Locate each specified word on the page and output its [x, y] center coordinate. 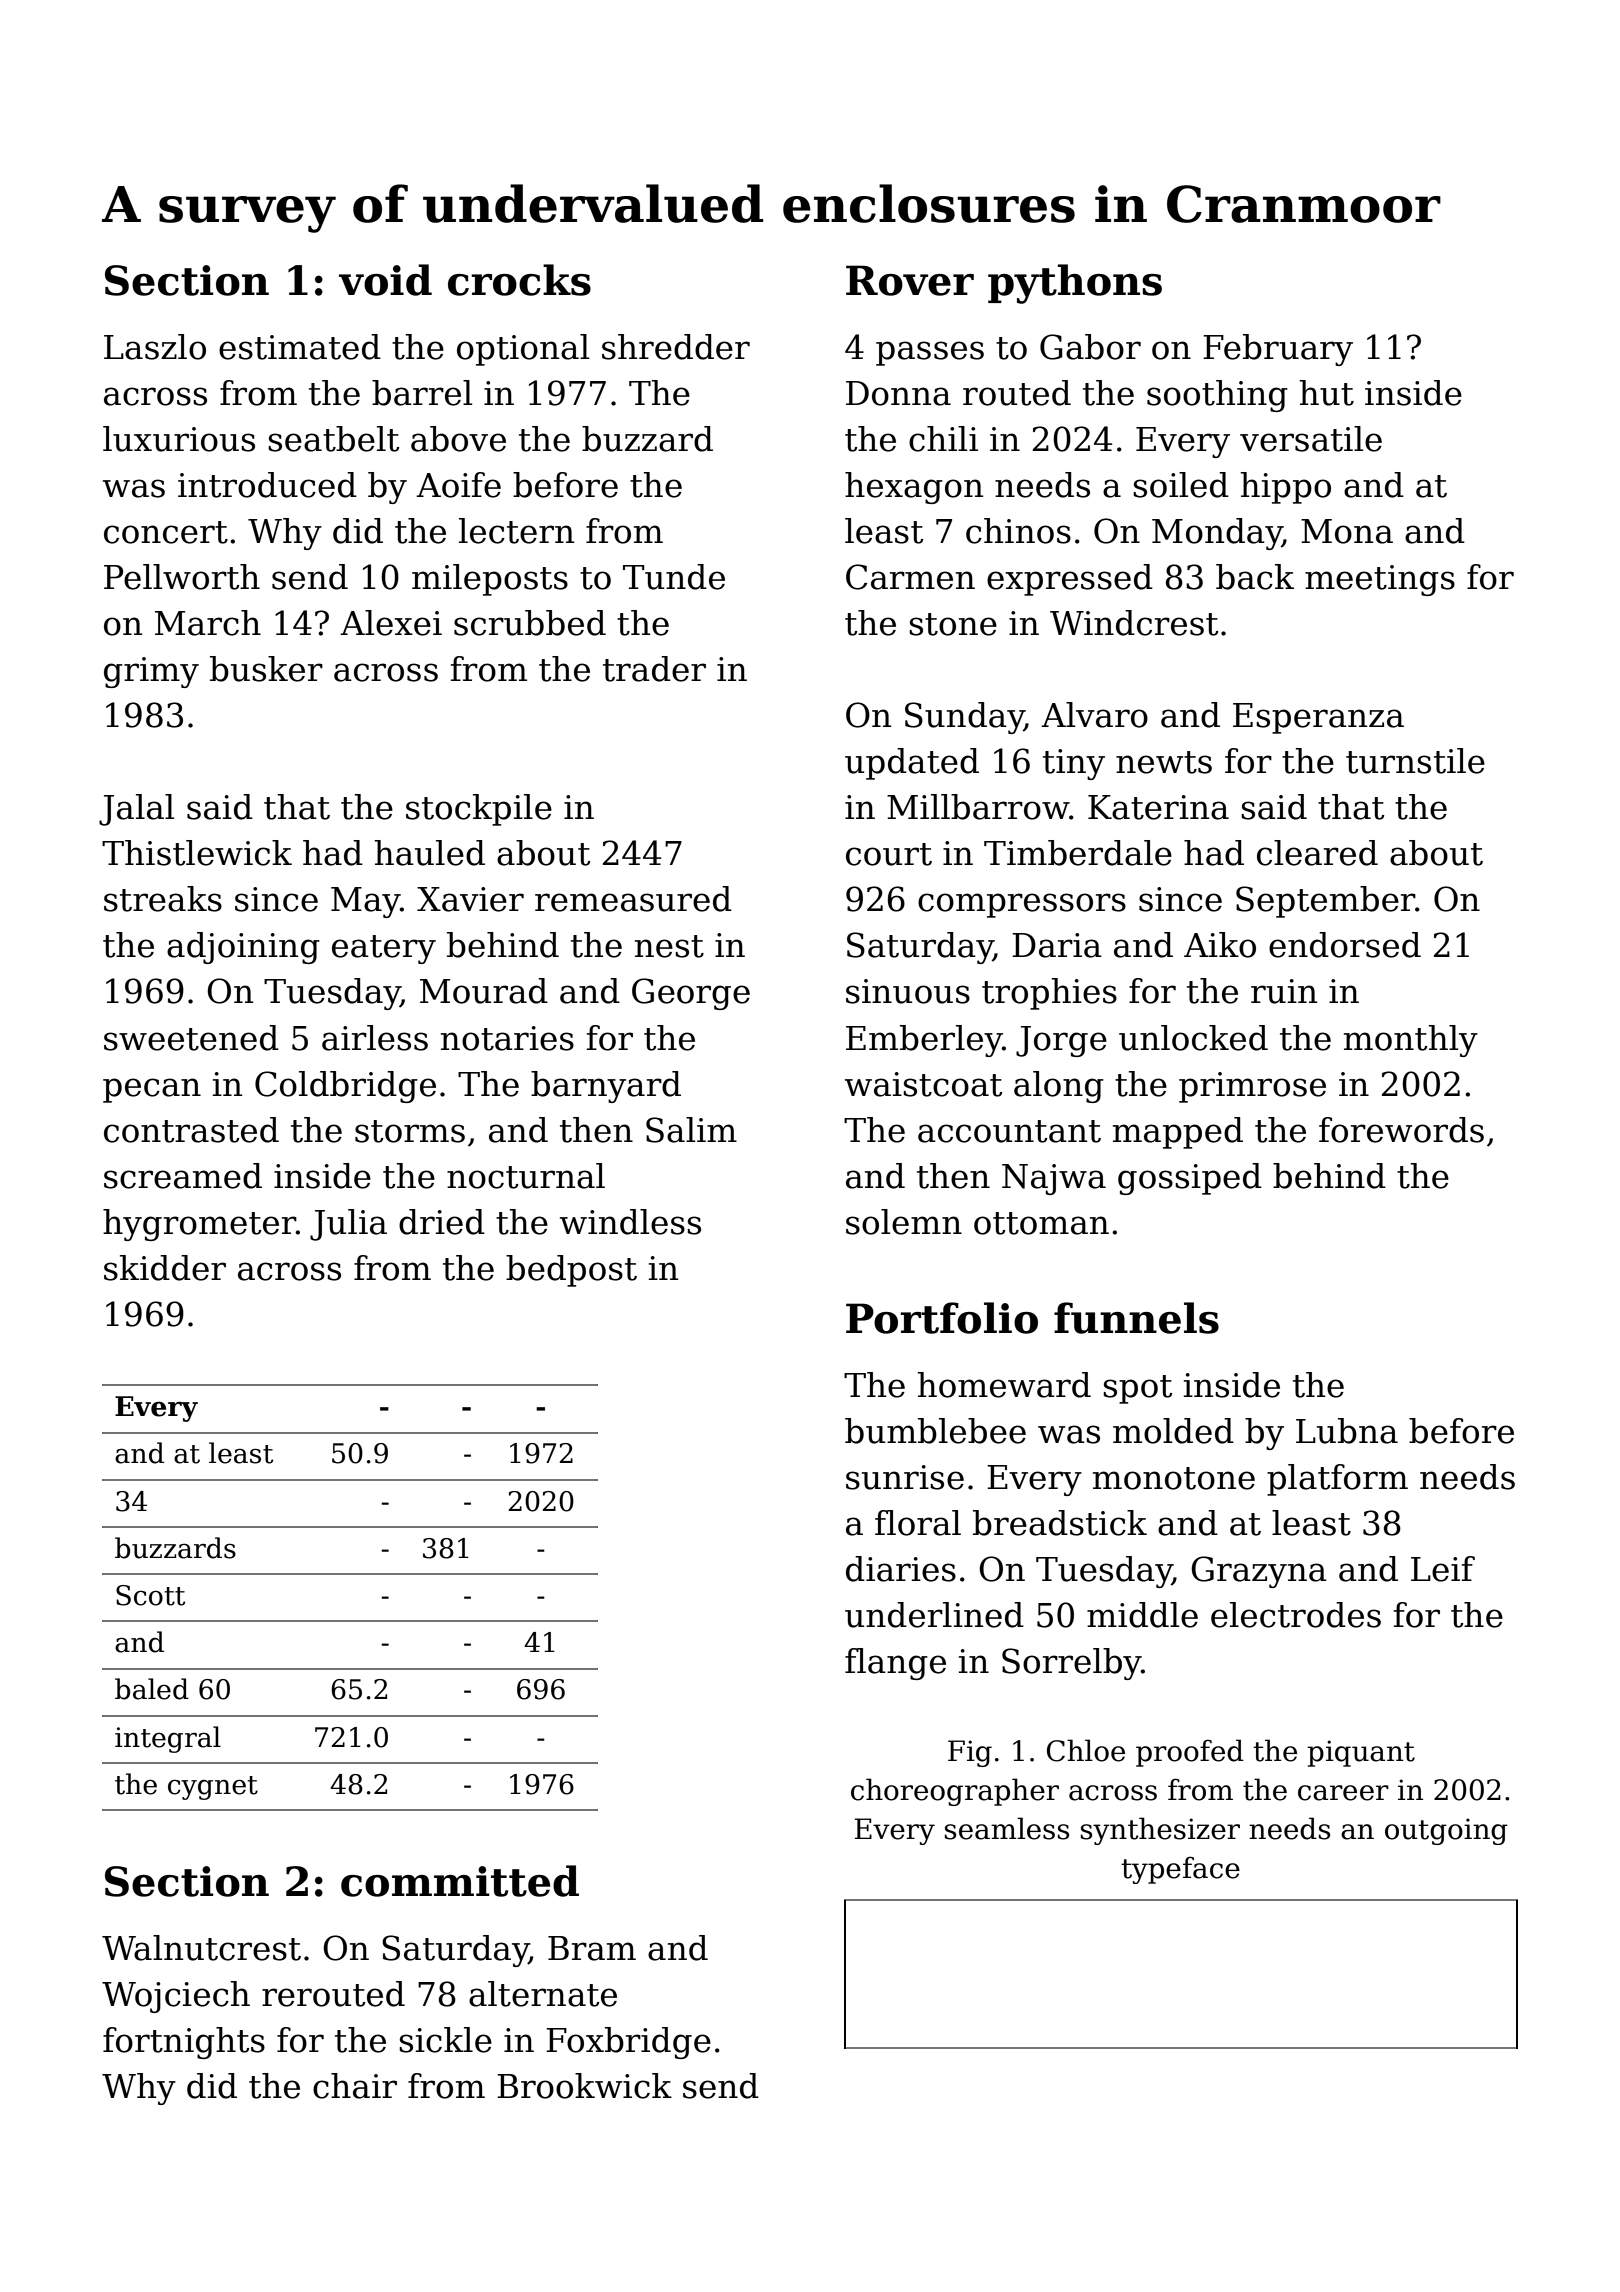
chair [355, 2086]
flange [895, 1664]
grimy [151, 672]
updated [912, 764]
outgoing [1446, 1831]
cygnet [213, 1788]
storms [410, 1131]
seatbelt [333, 439]
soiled [1181, 485]
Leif [1443, 1569]
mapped [1178, 1133]
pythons [1075, 284]
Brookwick [584, 2086]
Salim [691, 1130]
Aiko [1220, 945]
